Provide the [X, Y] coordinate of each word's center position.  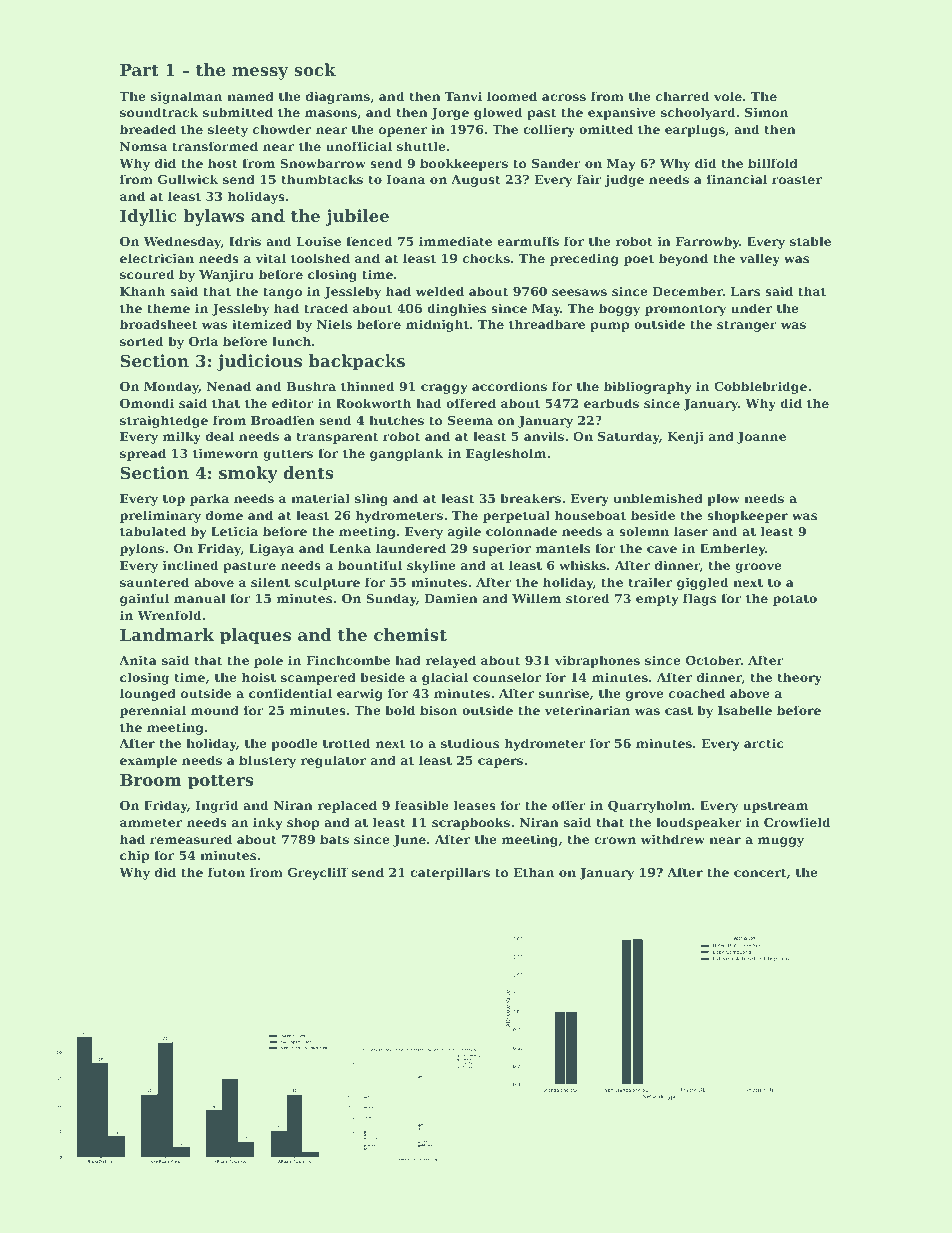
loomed [512, 96]
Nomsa [143, 146]
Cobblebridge [760, 387]
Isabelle [745, 710]
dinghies [456, 309]
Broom [151, 780]
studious [470, 743]
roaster [797, 179]
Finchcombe [348, 660]
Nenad [229, 386]
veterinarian [587, 710]
